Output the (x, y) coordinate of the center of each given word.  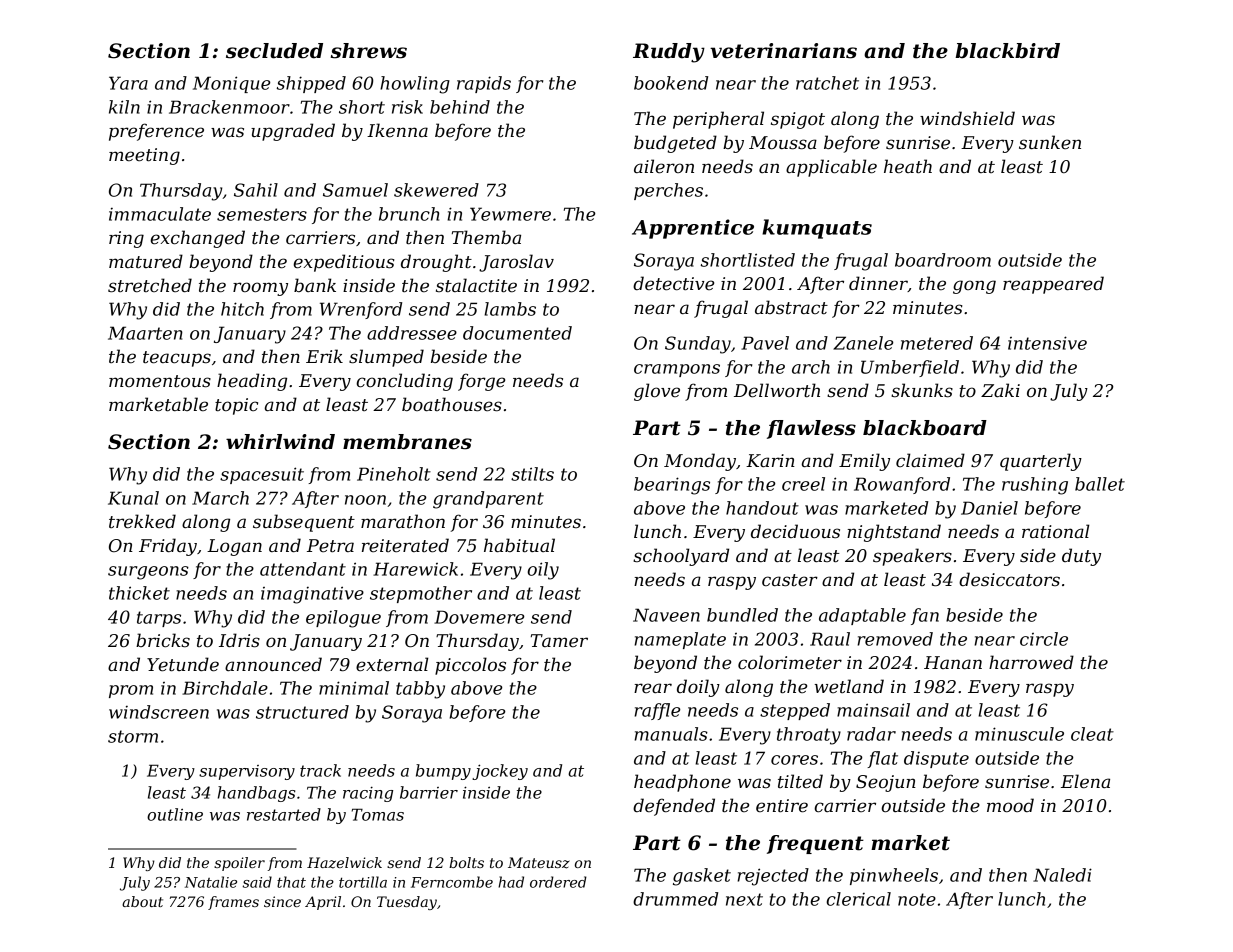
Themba (486, 237)
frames (233, 903)
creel (803, 484)
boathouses (452, 404)
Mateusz (539, 863)
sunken (1050, 142)
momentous (160, 381)
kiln (124, 107)
